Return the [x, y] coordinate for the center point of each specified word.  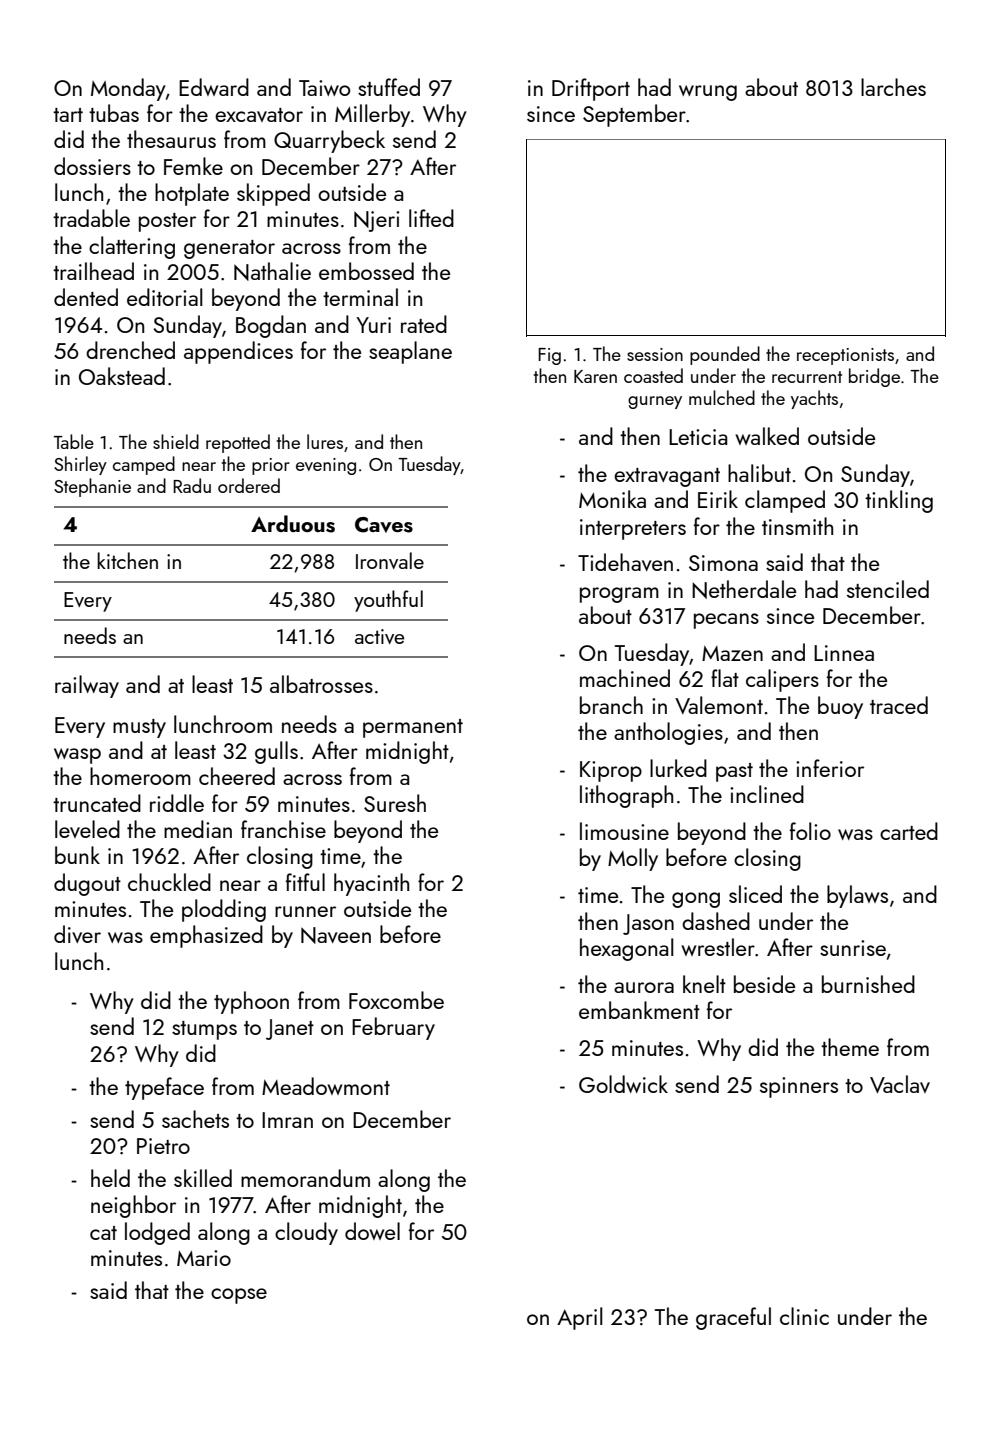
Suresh [395, 803]
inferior [830, 768]
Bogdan [271, 326]
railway [87, 686]
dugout [87, 884]
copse [239, 1296]
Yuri [373, 325]
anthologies [668, 733]
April [580, 1318]
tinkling [899, 501]
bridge [874, 377]
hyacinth [371, 884]
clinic [804, 1316]
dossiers [92, 166]
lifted [431, 218]
